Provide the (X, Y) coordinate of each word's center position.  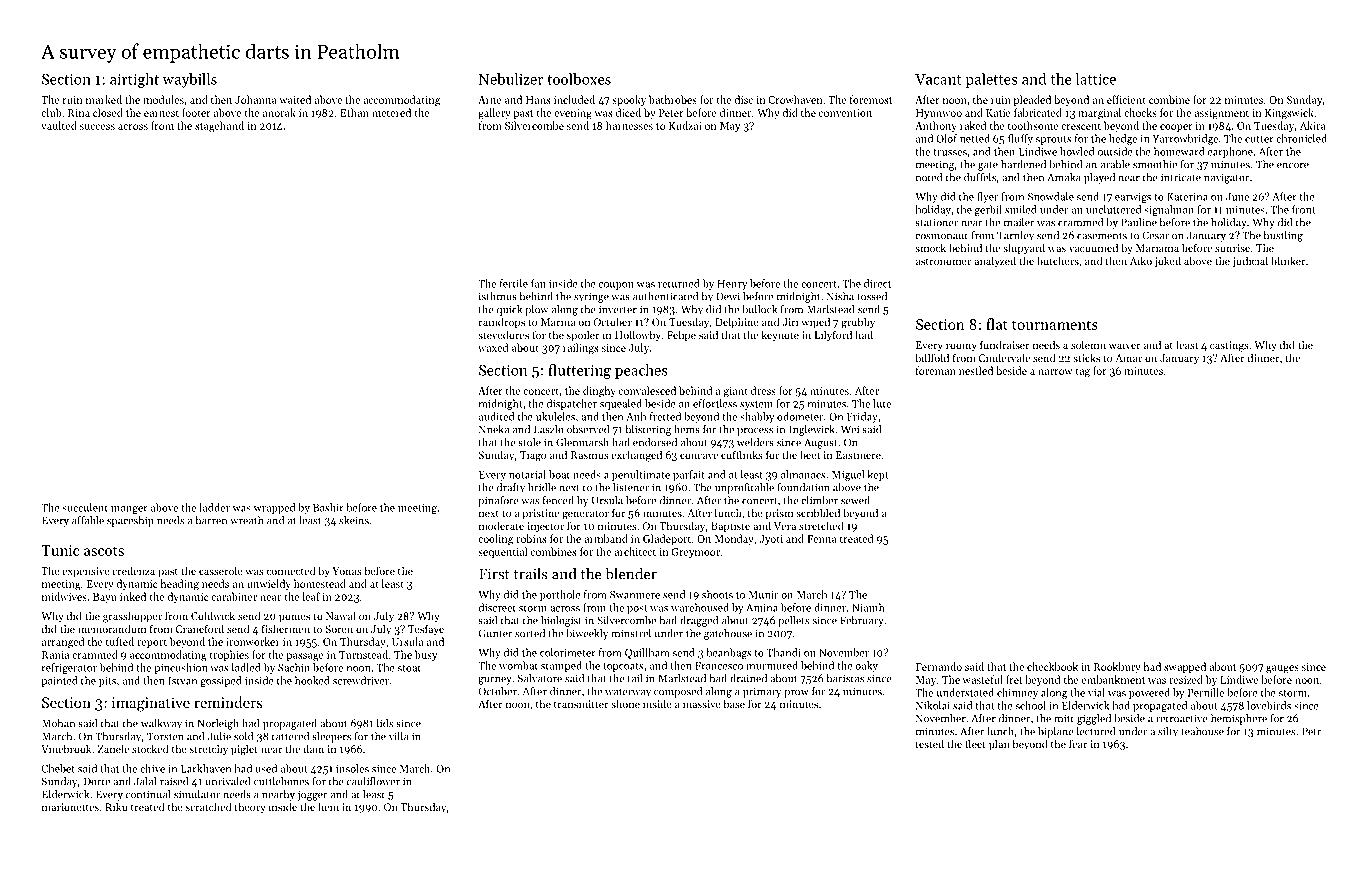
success (97, 127)
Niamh (868, 607)
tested (930, 743)
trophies (229, 655)
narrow (1055, 372)
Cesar (1155, 235)
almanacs (803, 474)
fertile (514, 283)
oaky (866, 666)
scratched (208, 806)
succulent (85, 507)
